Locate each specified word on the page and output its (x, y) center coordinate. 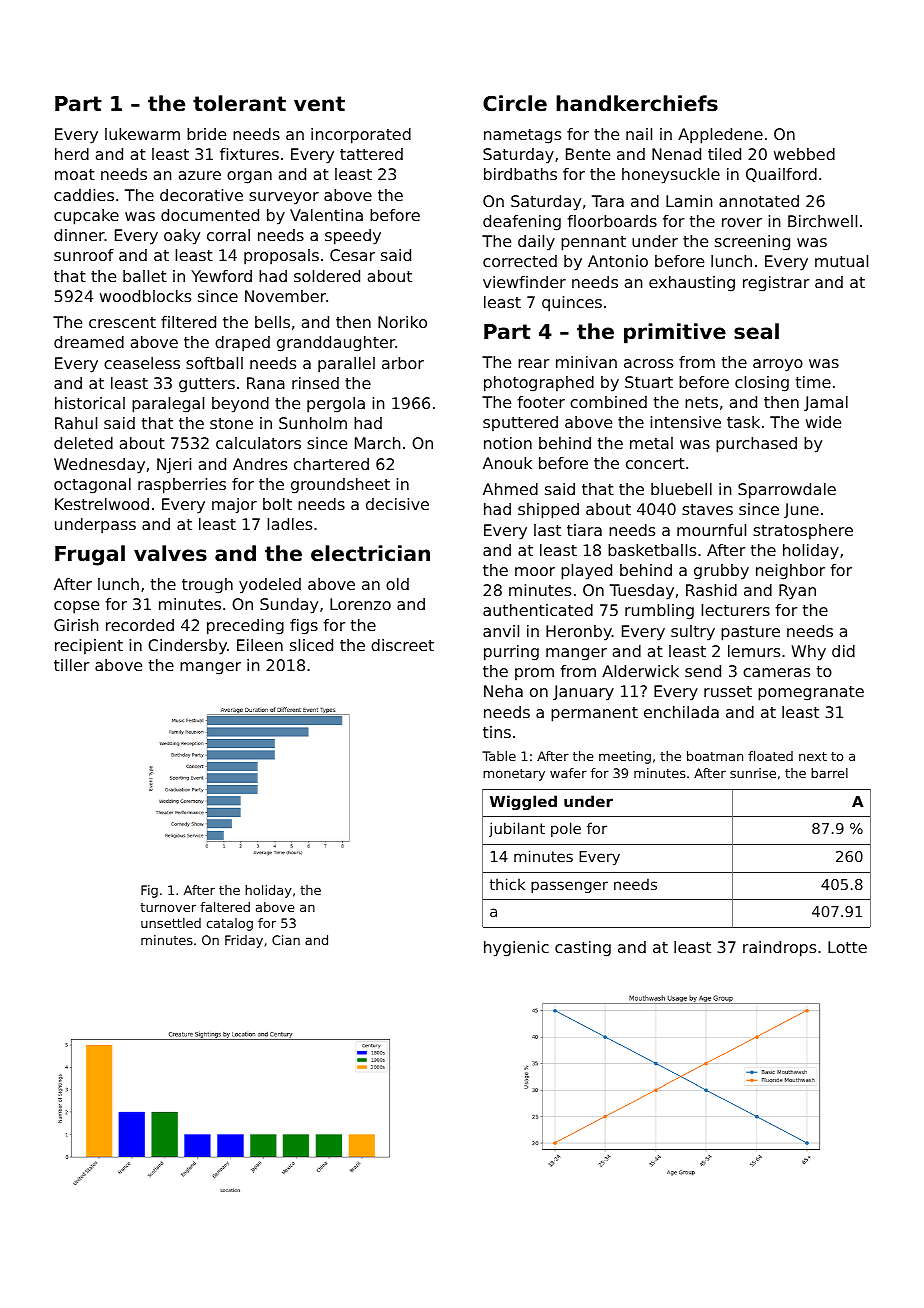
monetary (514, 775)
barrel (829, 773)
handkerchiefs (637, 103)
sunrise (753, 773)
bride (206, 134)
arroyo (778, 365)
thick (507, 884)
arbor (403, 363)
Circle (515, 103)
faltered (225, 907)
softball (214, 363)
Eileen (260, 645)
